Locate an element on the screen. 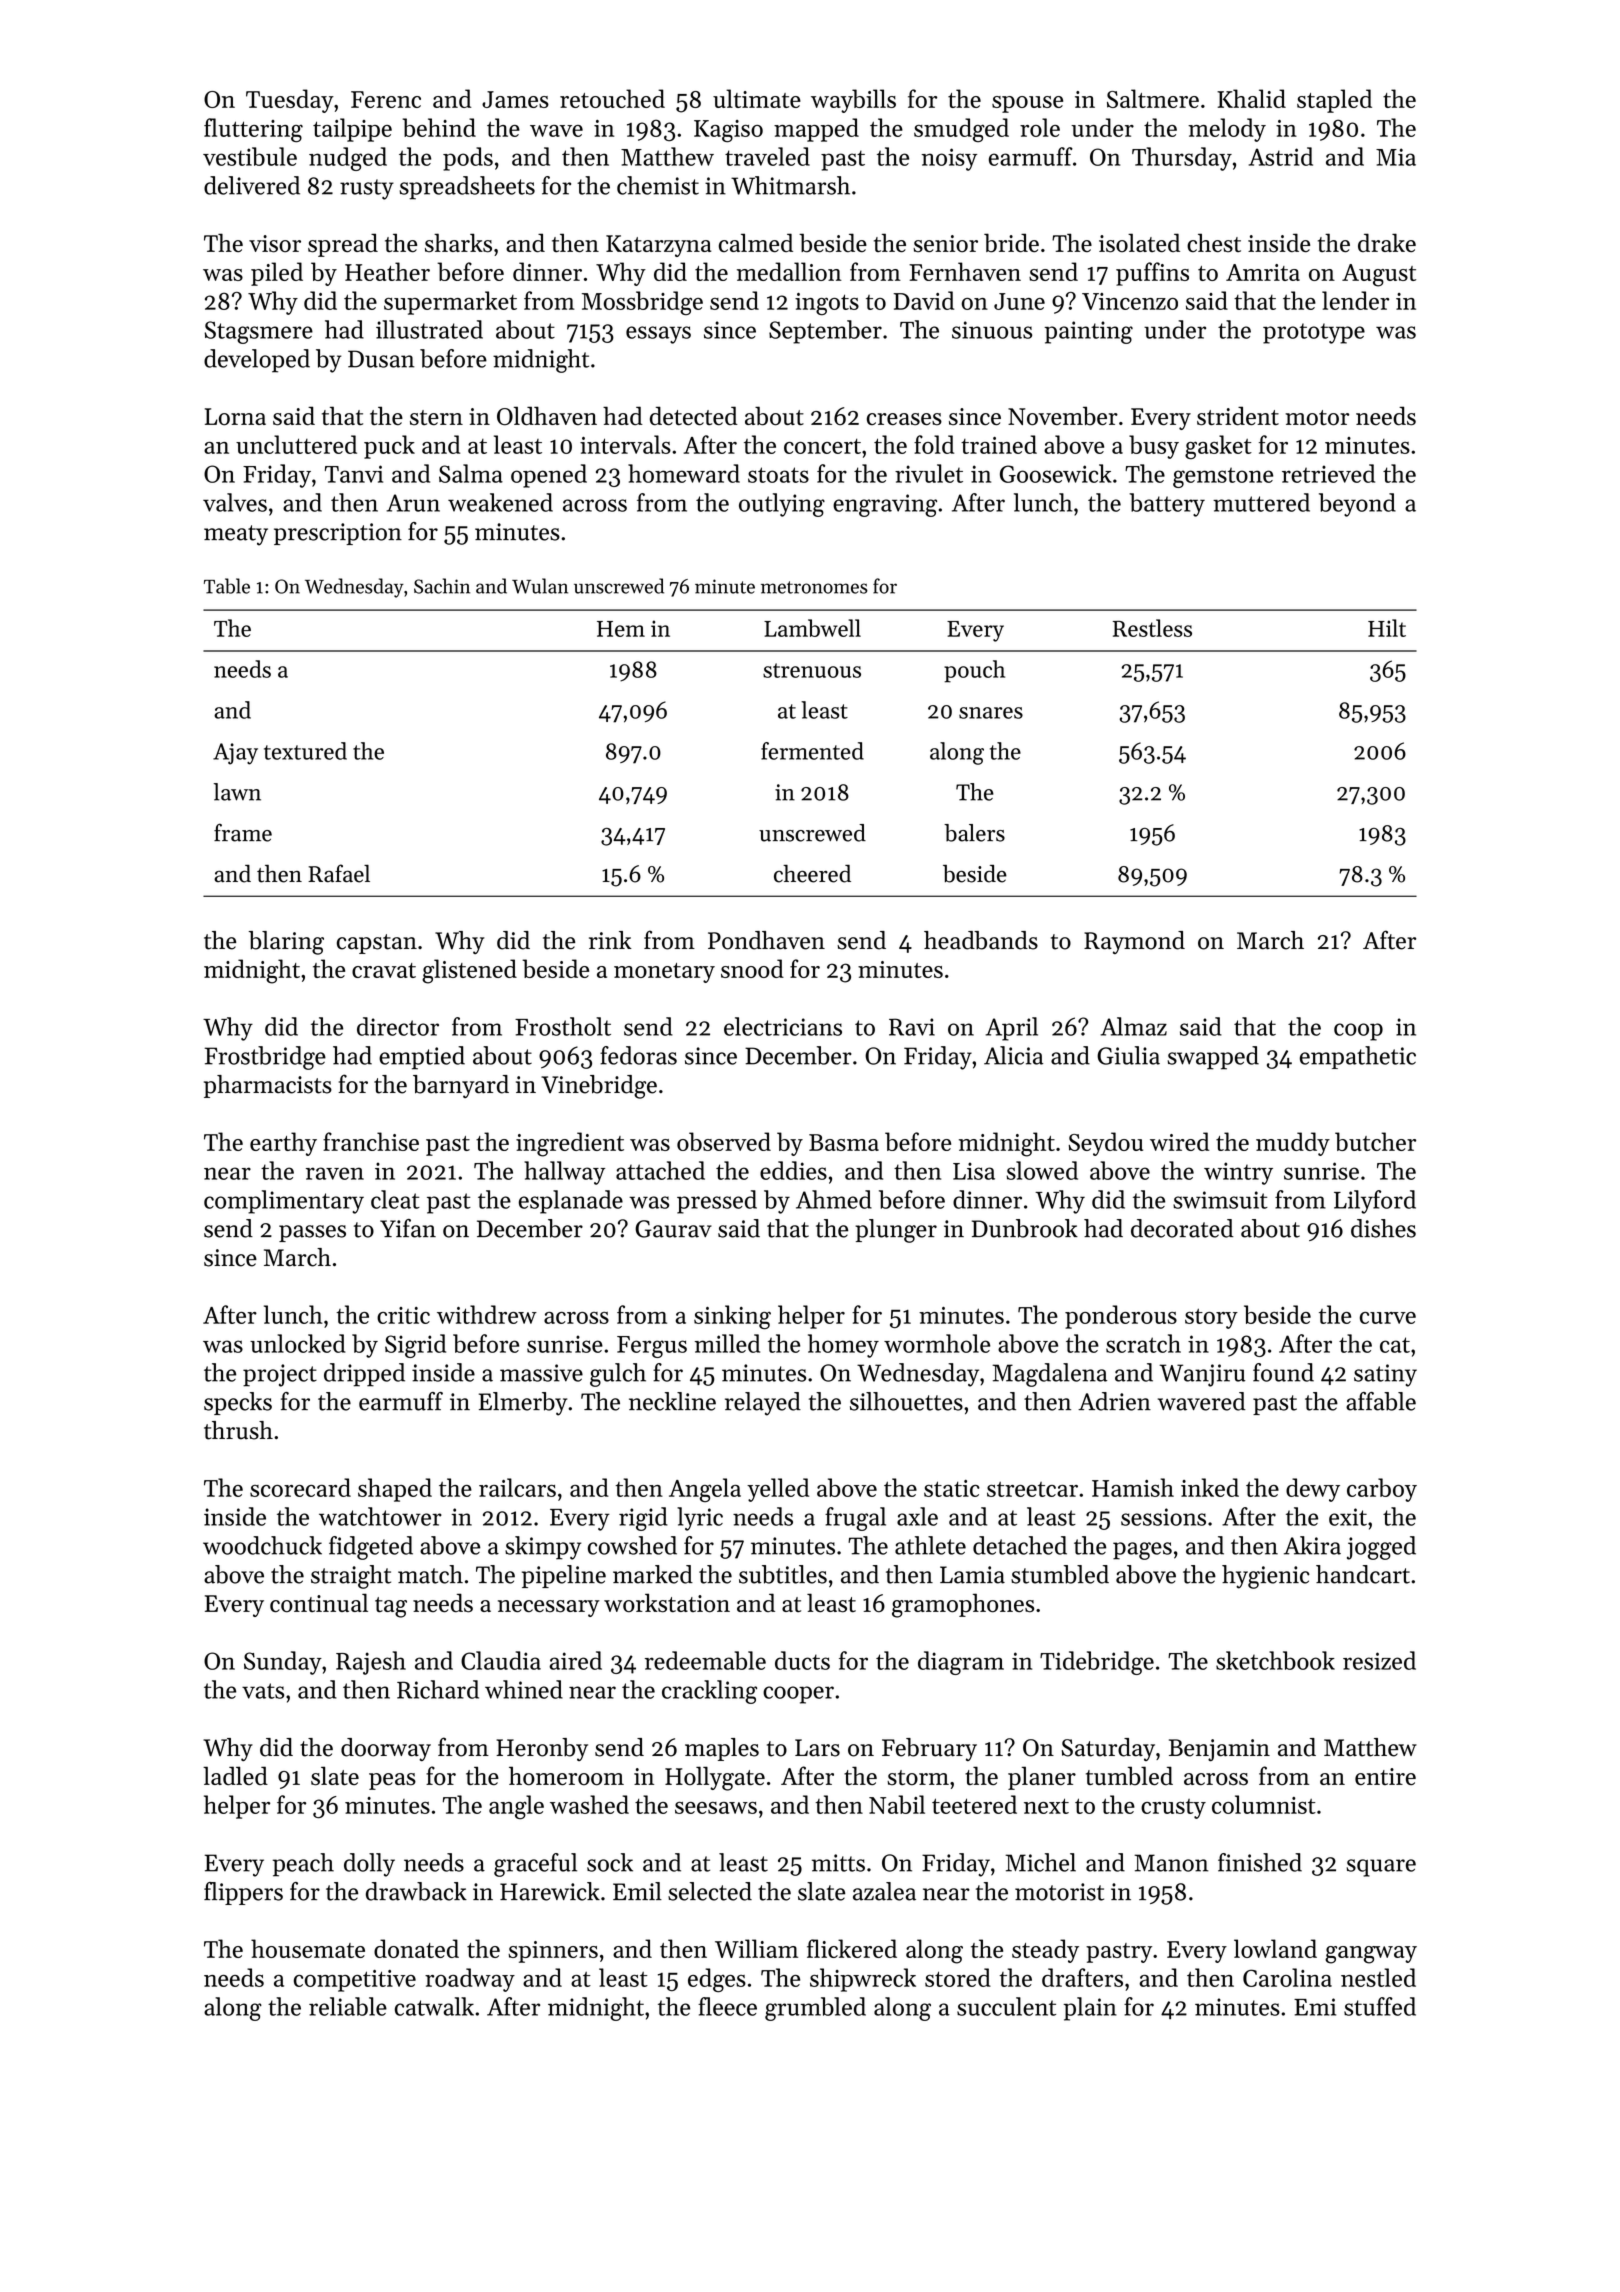  butcher is located at coordinates (1375, 1141).
